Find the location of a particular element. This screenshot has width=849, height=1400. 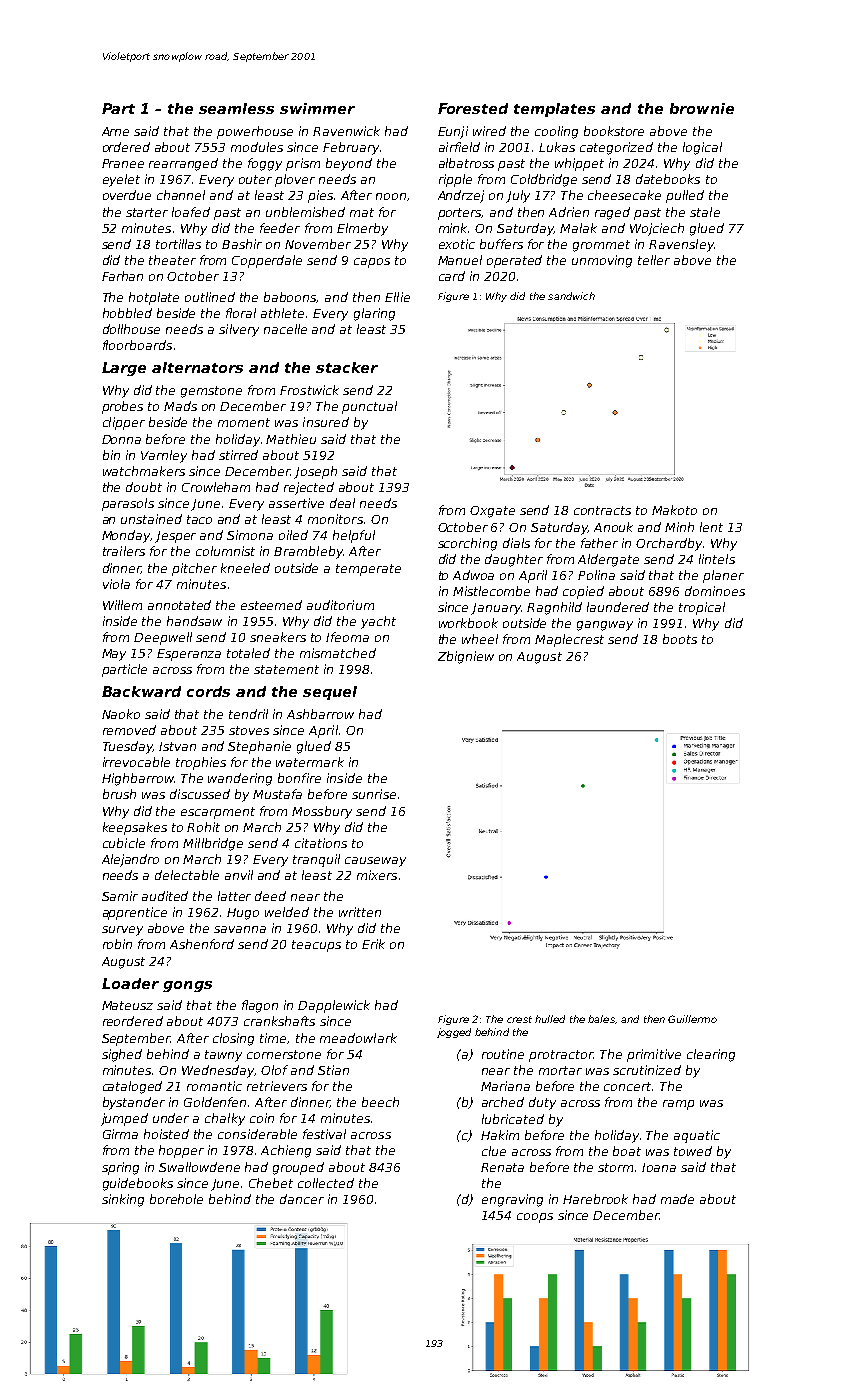

bales is located at coordinates (601, 1019).
